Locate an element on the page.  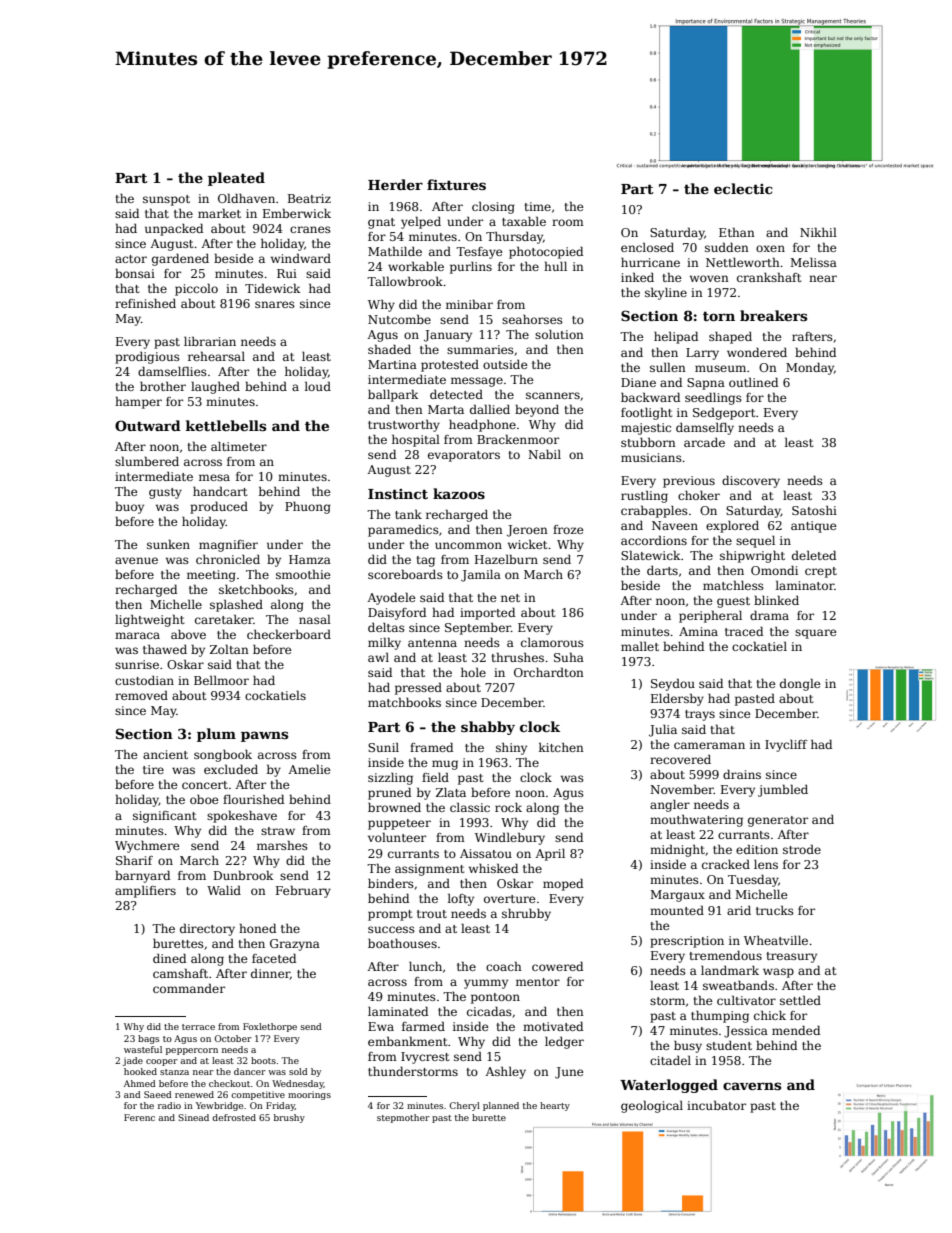
gnat is located at coordinates (381, 223).
